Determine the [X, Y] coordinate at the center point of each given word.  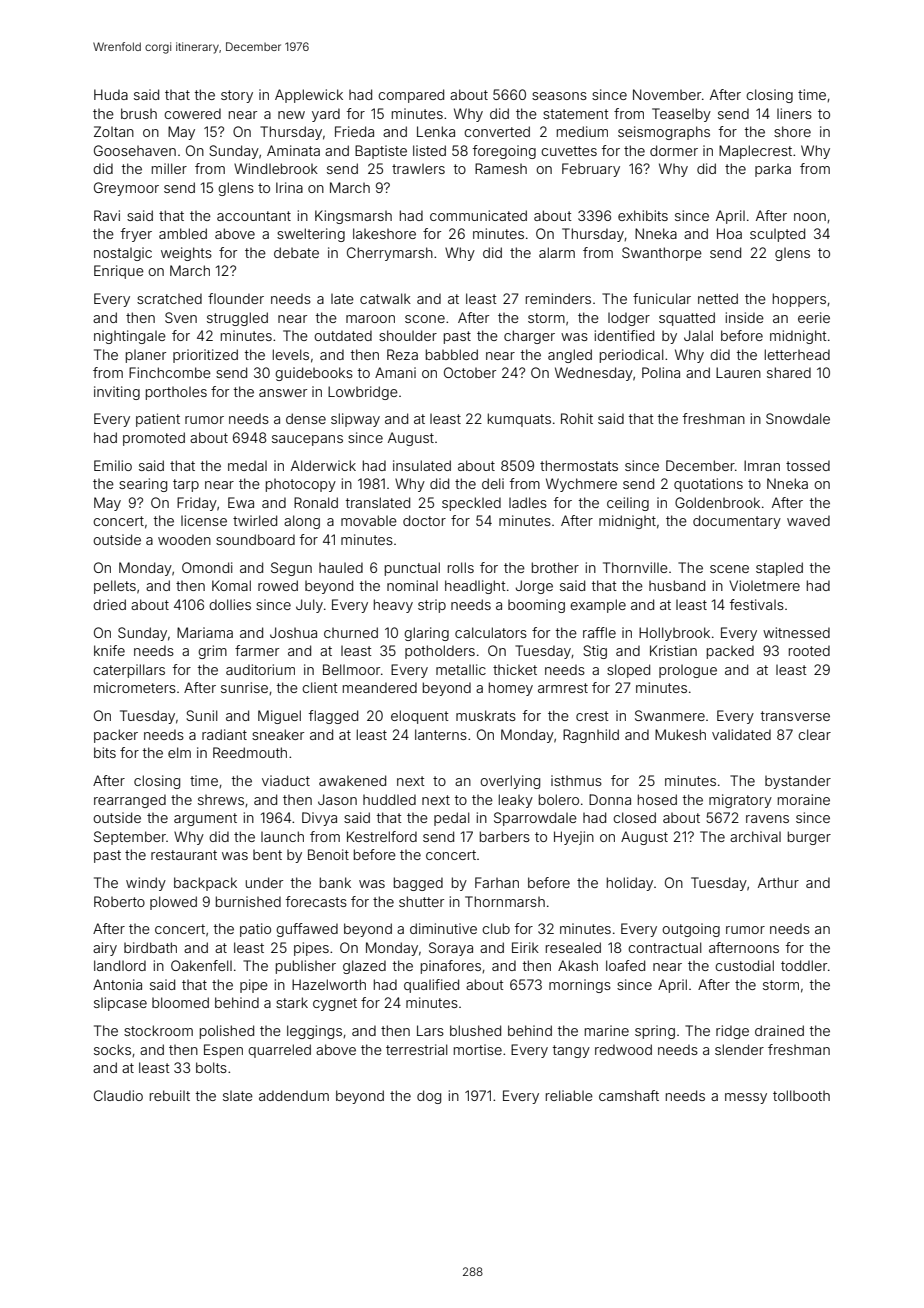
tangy [571, 1051]
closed [634, 817]
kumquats [519, 420]
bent [267, 855]
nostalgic [123, 254]
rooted [809, 650]
